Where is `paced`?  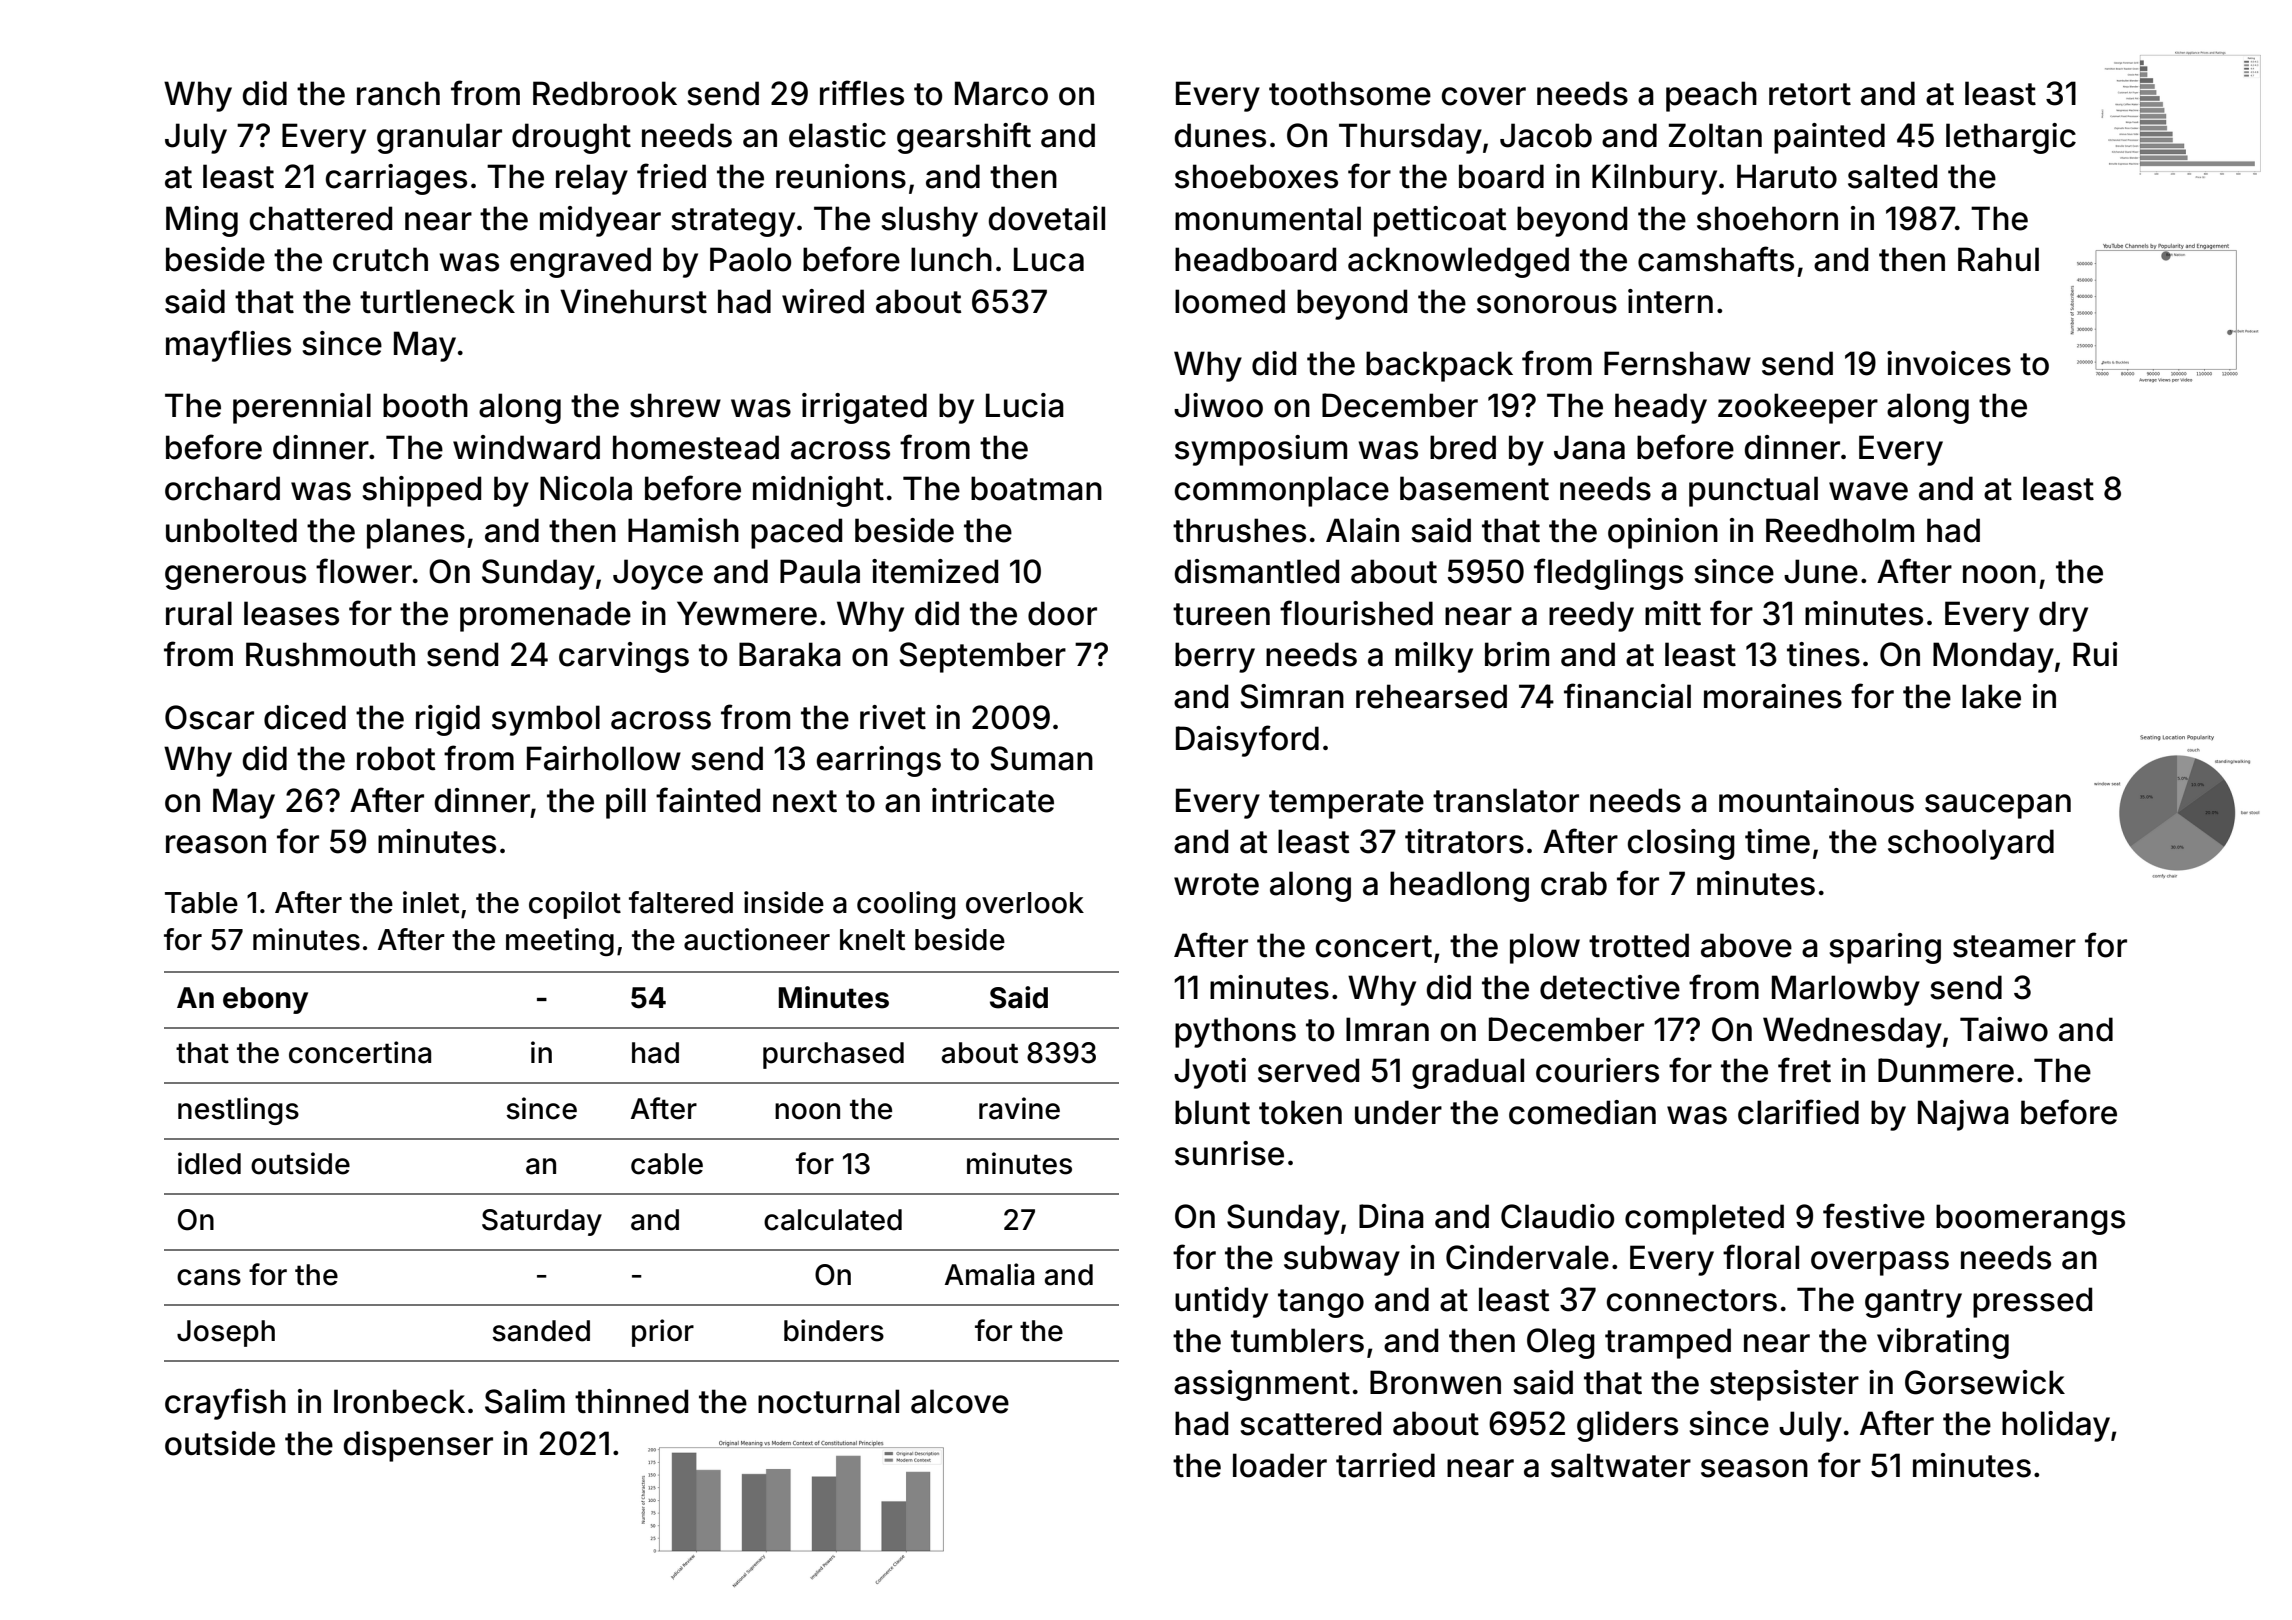
paced is located at coordinates (796, 533).
